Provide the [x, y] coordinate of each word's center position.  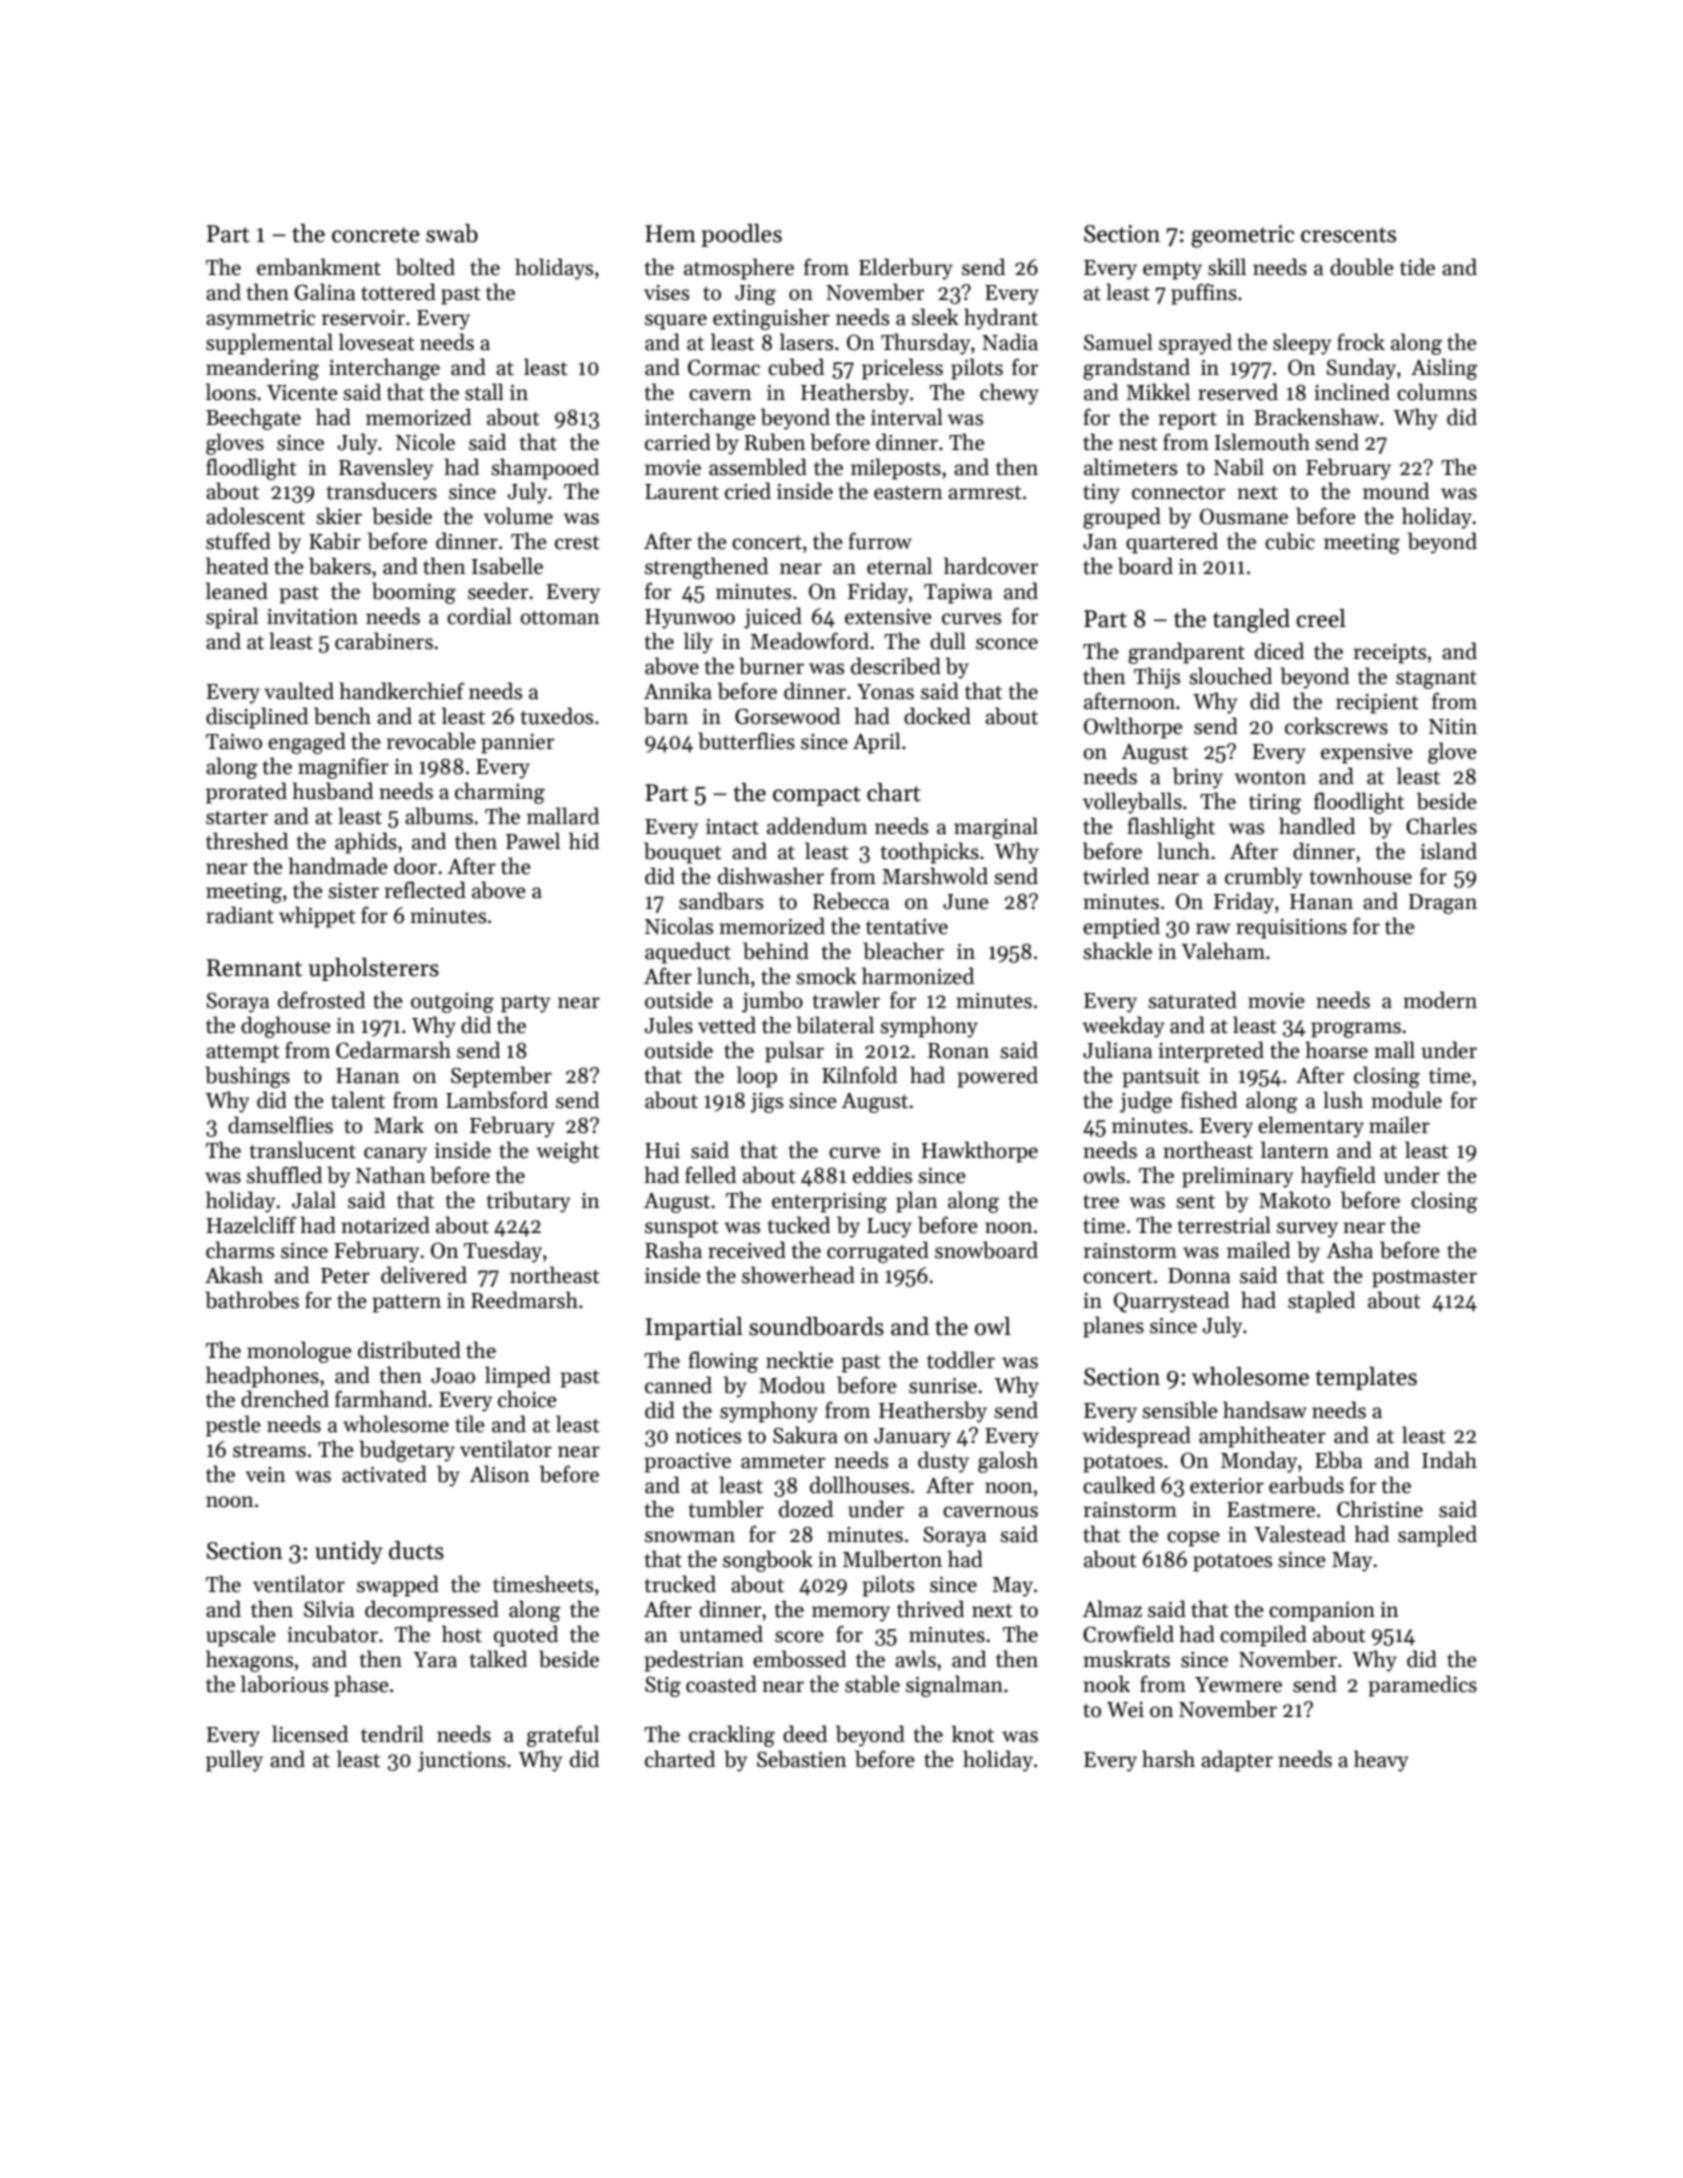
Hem [670, 234]
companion [1322, 1612]
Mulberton [892, 1559]
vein [266, 1475]
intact [732, 827]
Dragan [1442, 904]
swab [452, 233]
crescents [1348, 235]
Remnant [254, 968]
